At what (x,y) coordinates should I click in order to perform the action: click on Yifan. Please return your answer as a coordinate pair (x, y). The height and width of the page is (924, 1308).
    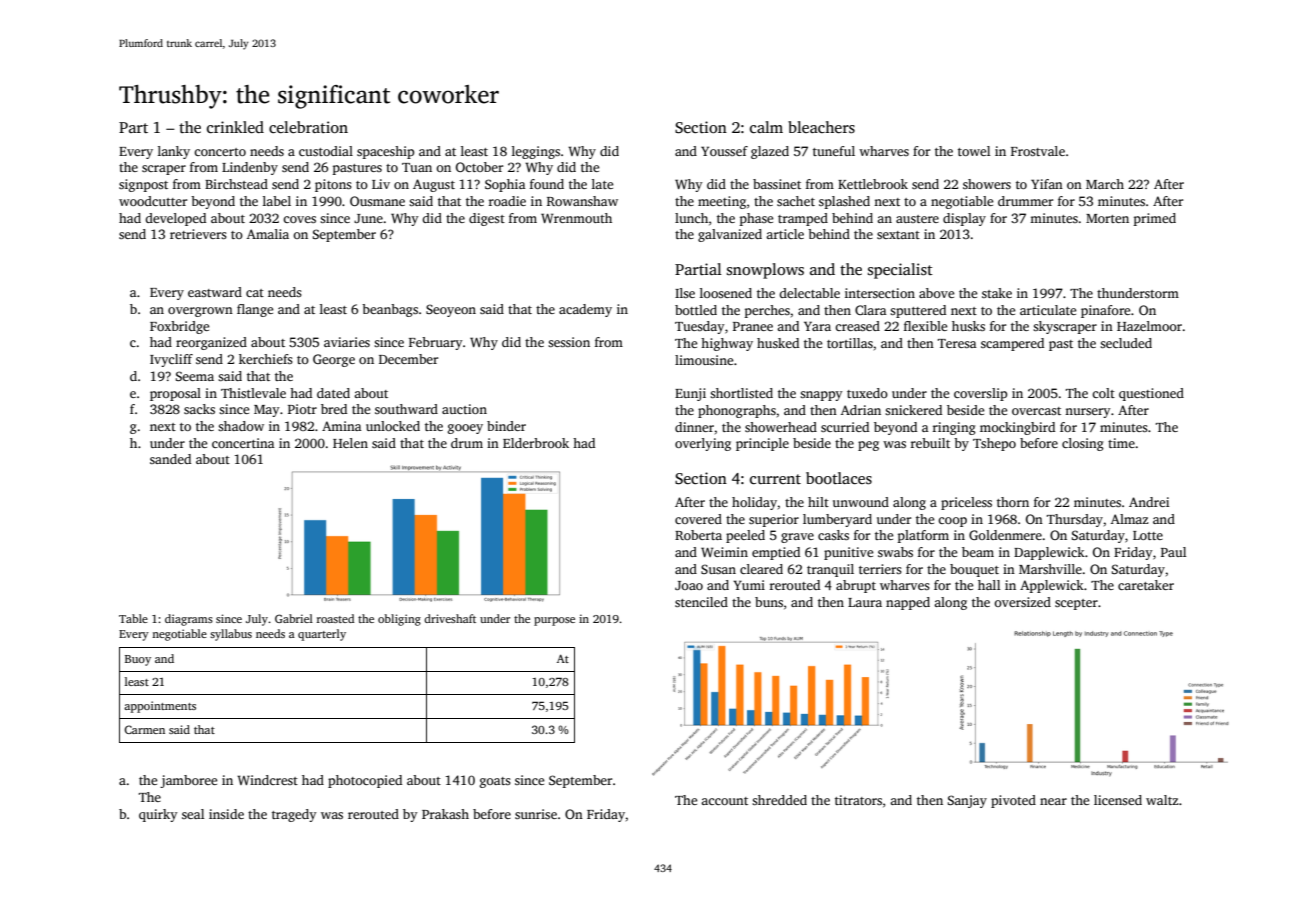
    Looking at the image, I should click on (1047, 184).
